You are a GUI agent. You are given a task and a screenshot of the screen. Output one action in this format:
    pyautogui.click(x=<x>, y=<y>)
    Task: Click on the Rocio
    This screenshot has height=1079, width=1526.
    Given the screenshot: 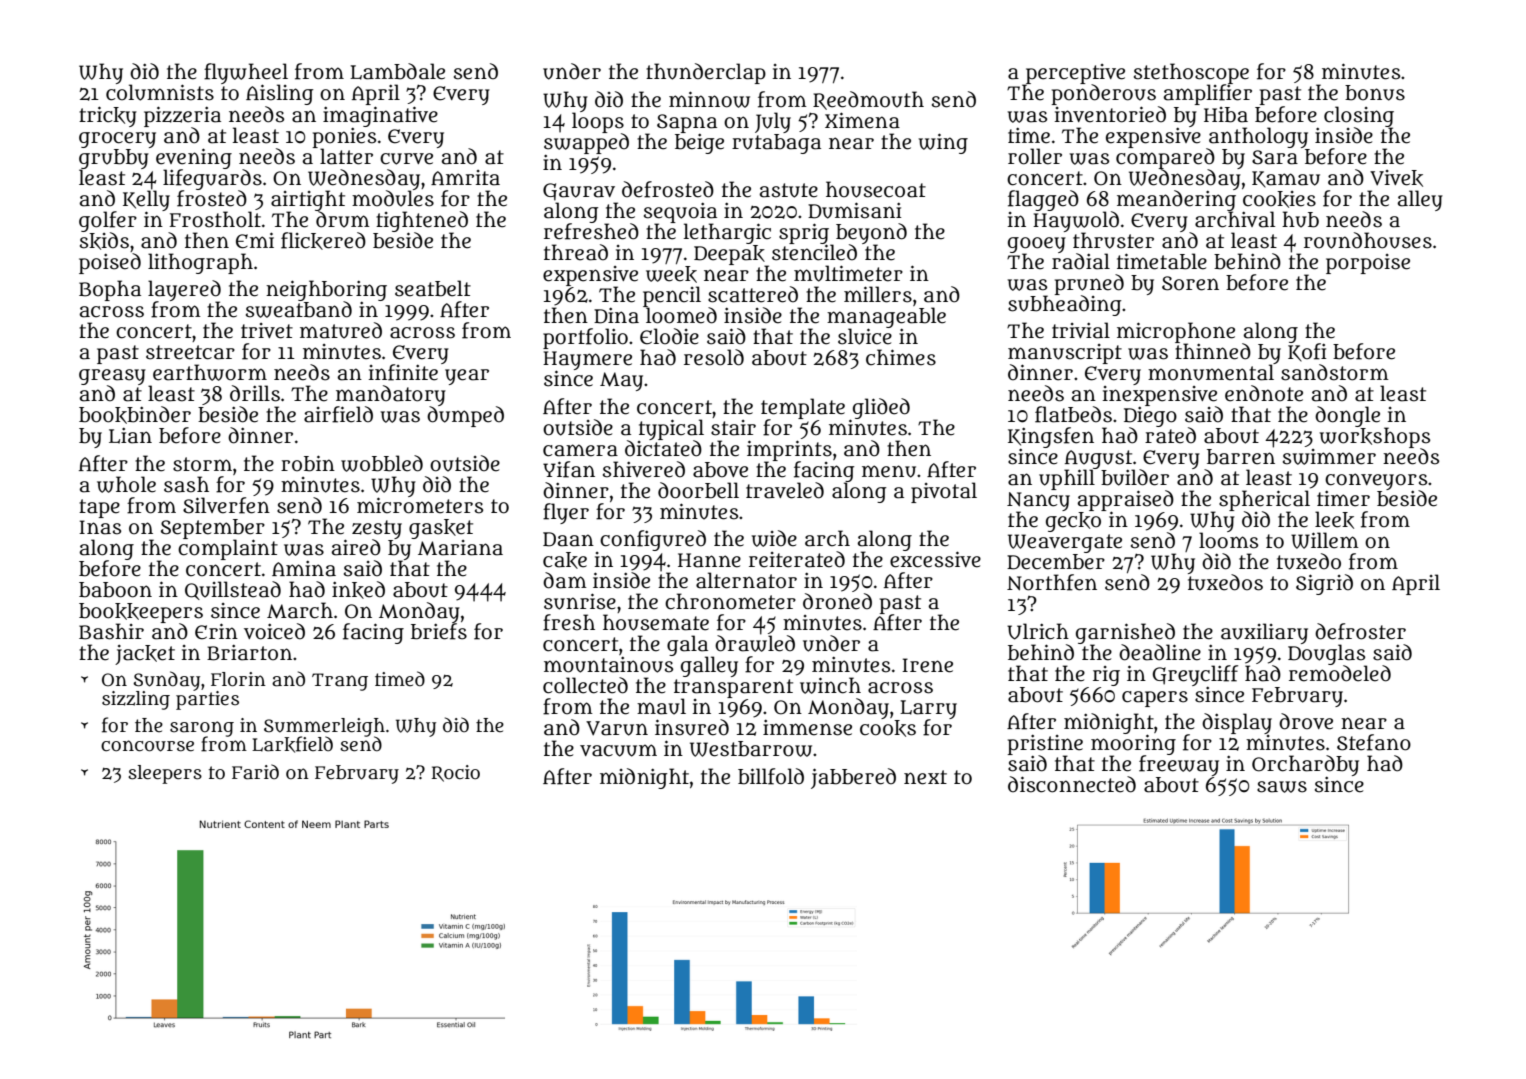 What is the action you would take?
    pyautogui.click(x=456, y=773)
